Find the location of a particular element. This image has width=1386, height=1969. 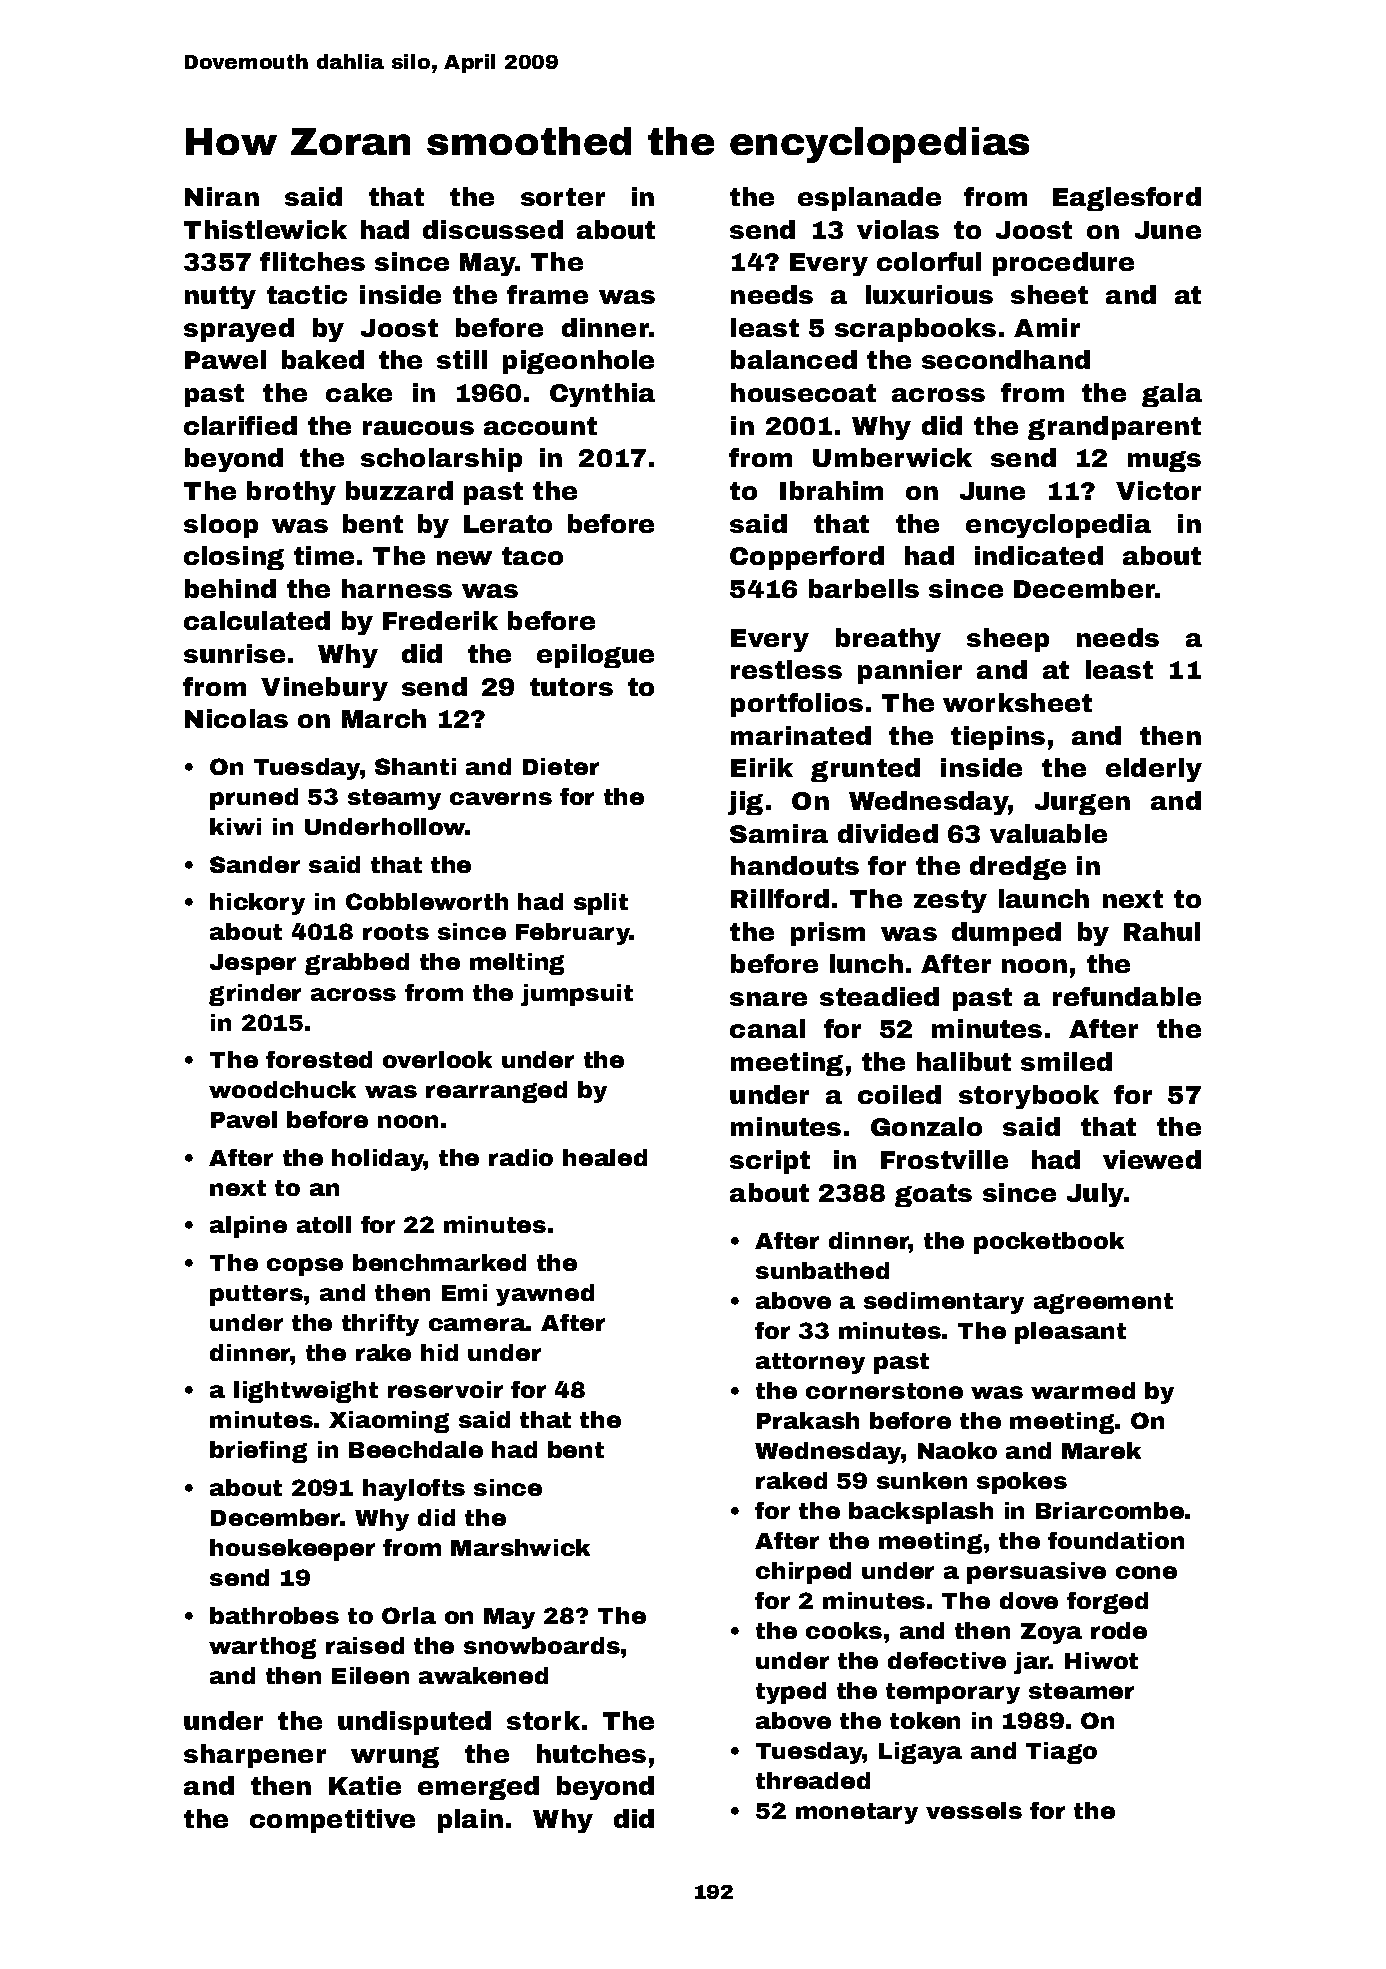

monetary is located at coordinates (857, 1813).
